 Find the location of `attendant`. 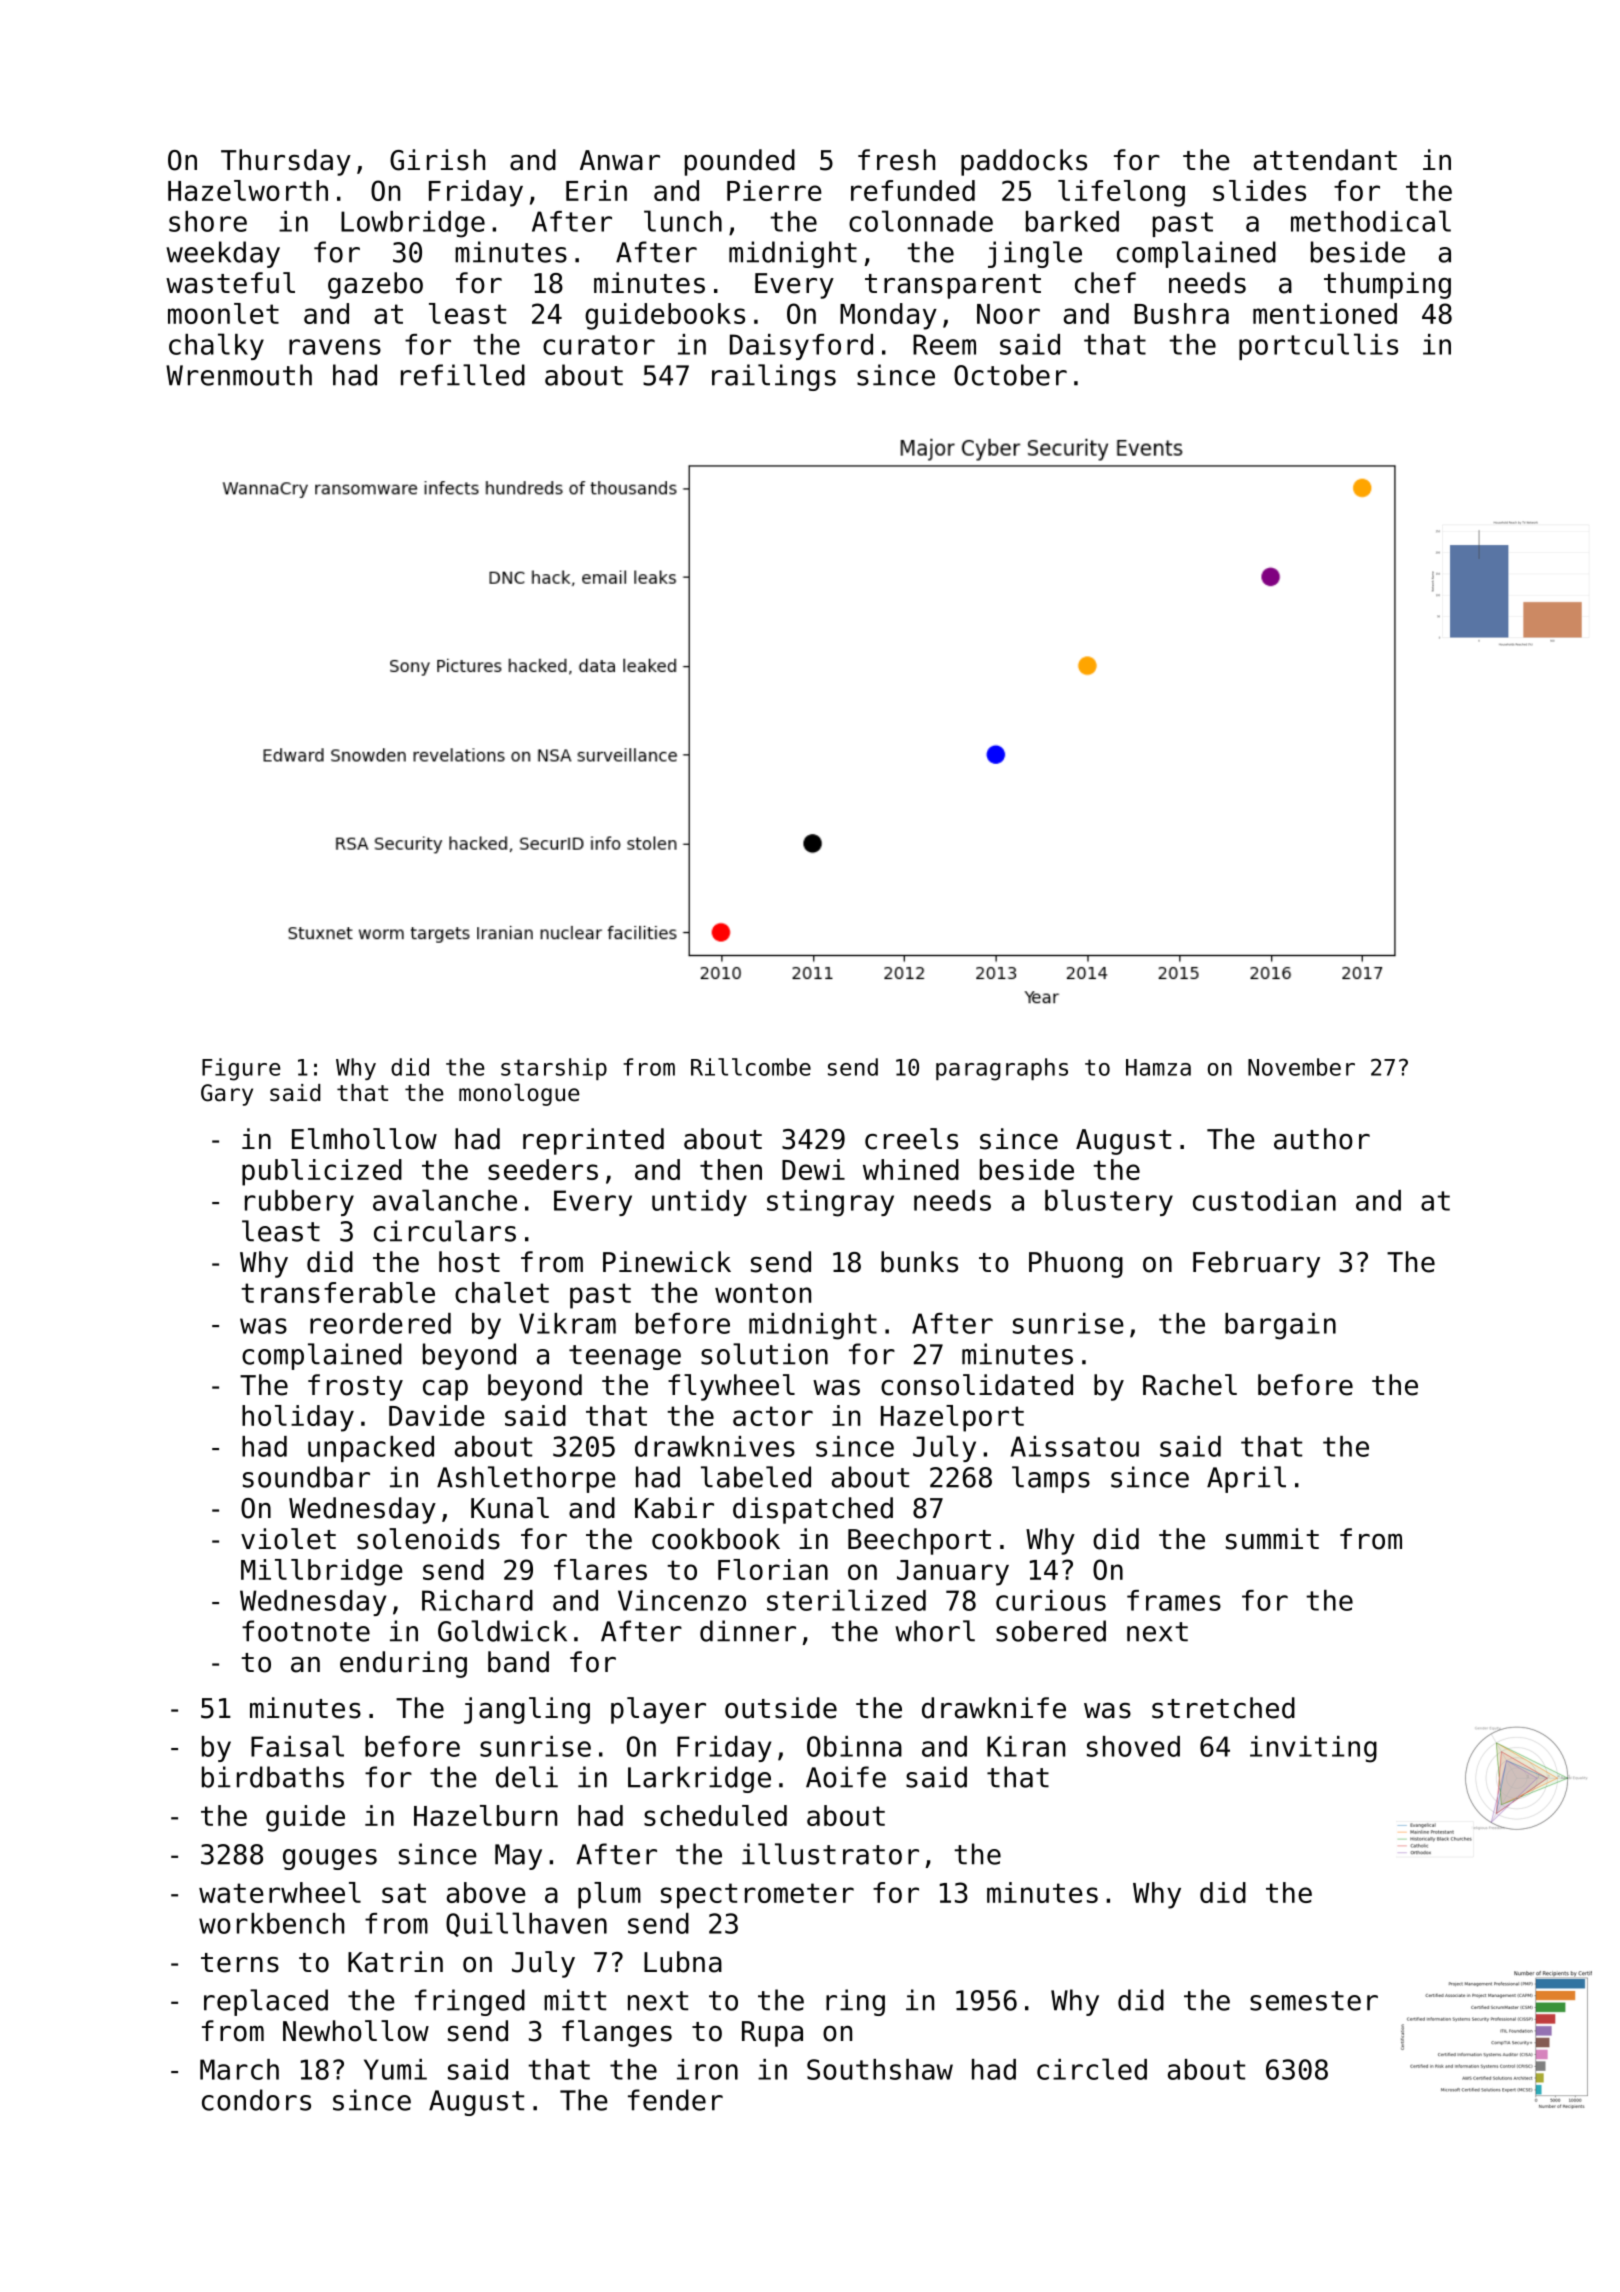

attendant is located at coordinates (1325, 160).
